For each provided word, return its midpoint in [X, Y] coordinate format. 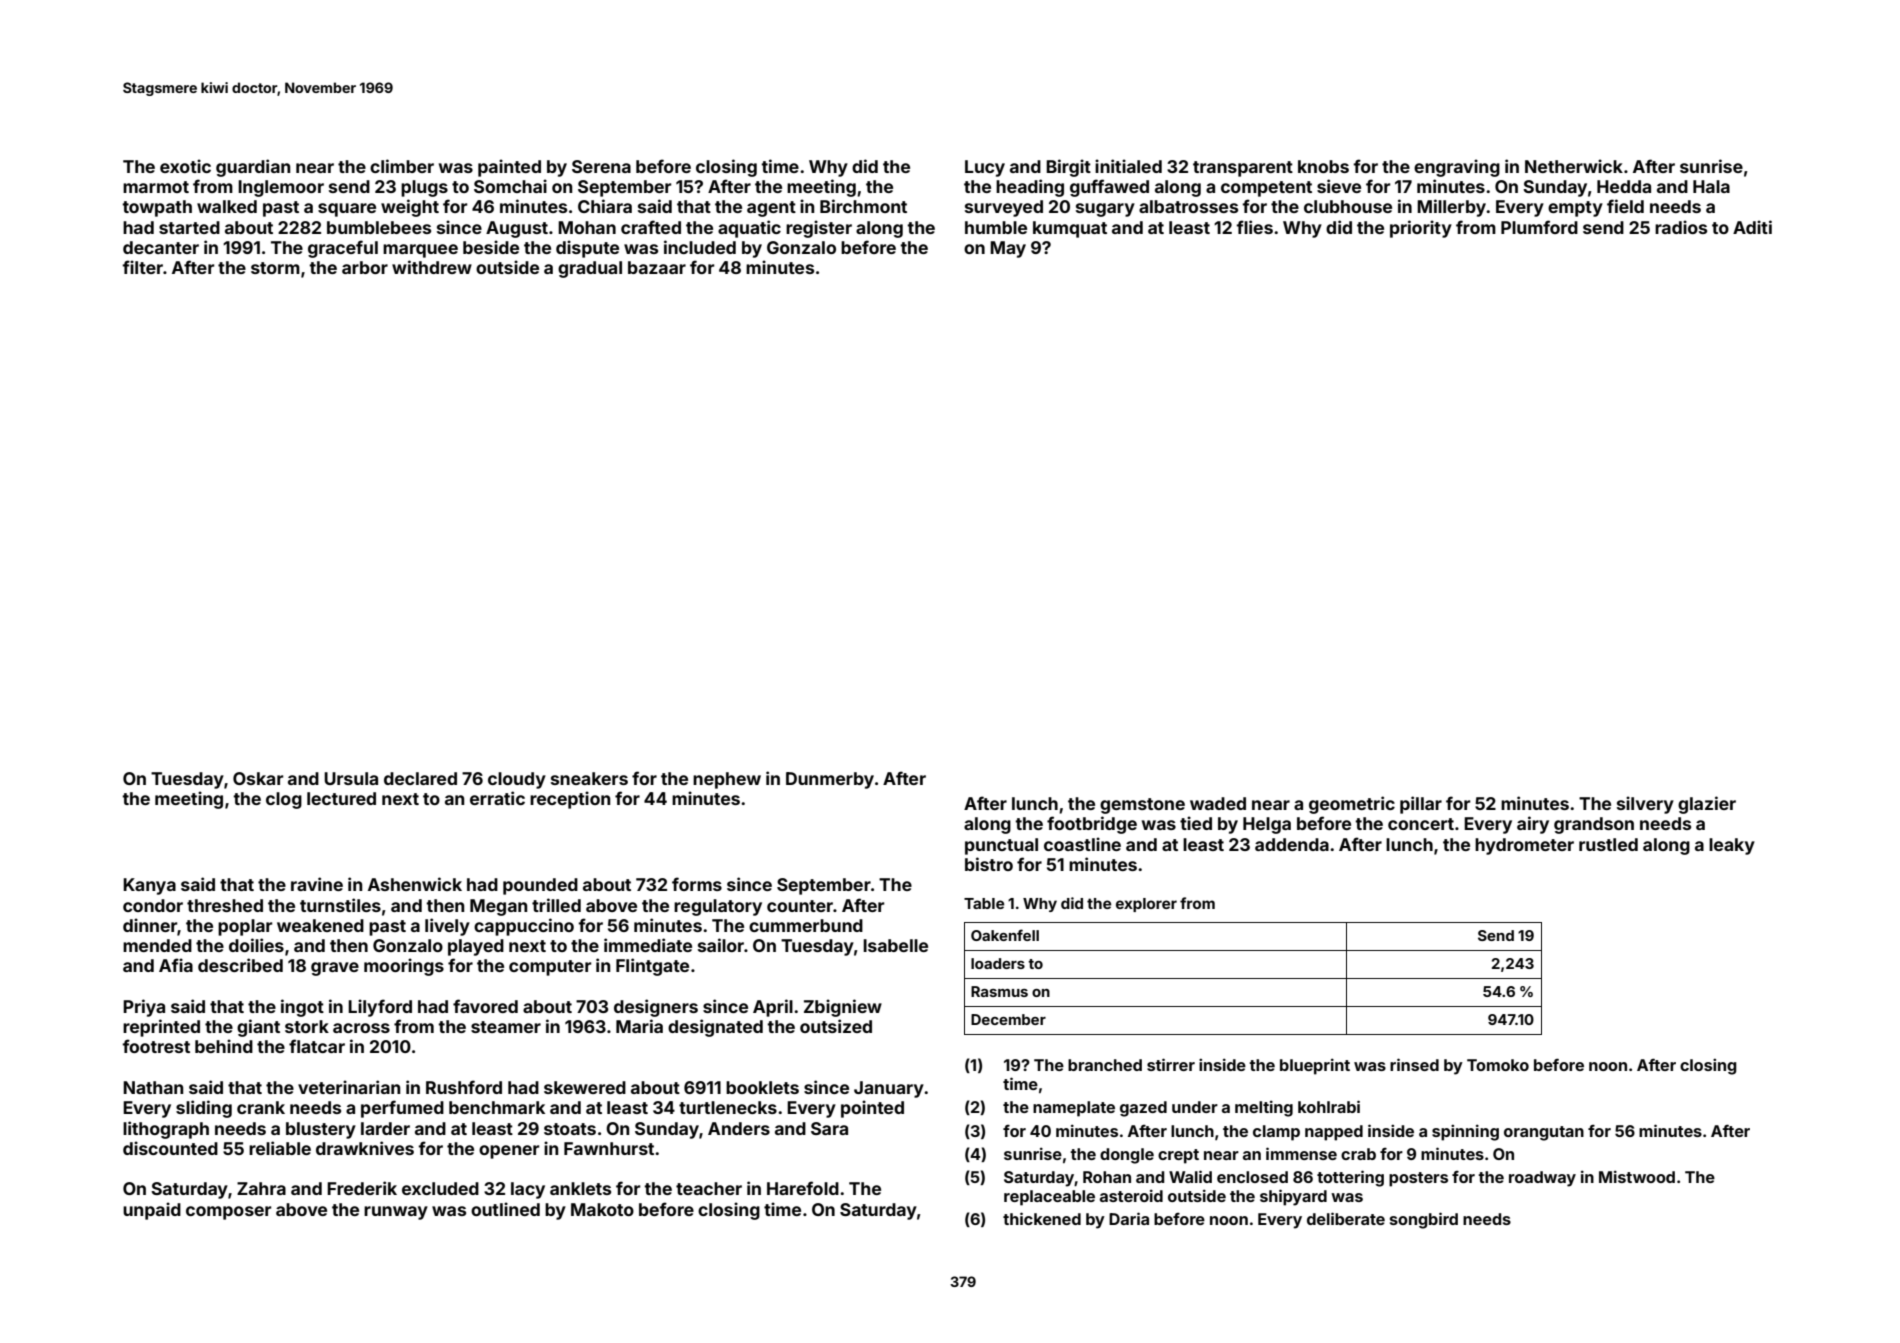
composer [228, 1213]
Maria [639, 1026]
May [1008, 249]
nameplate [1074, 1109]
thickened [1042, 1218]
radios [1681, 227]
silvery [1645, 805]
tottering [1350, 1178]
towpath [157, 208]
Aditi [1752, 227]
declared [420, 778]
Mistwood [1637, 1176]
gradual [590, 269]
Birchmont [863, 206]
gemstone [1142, 806]
